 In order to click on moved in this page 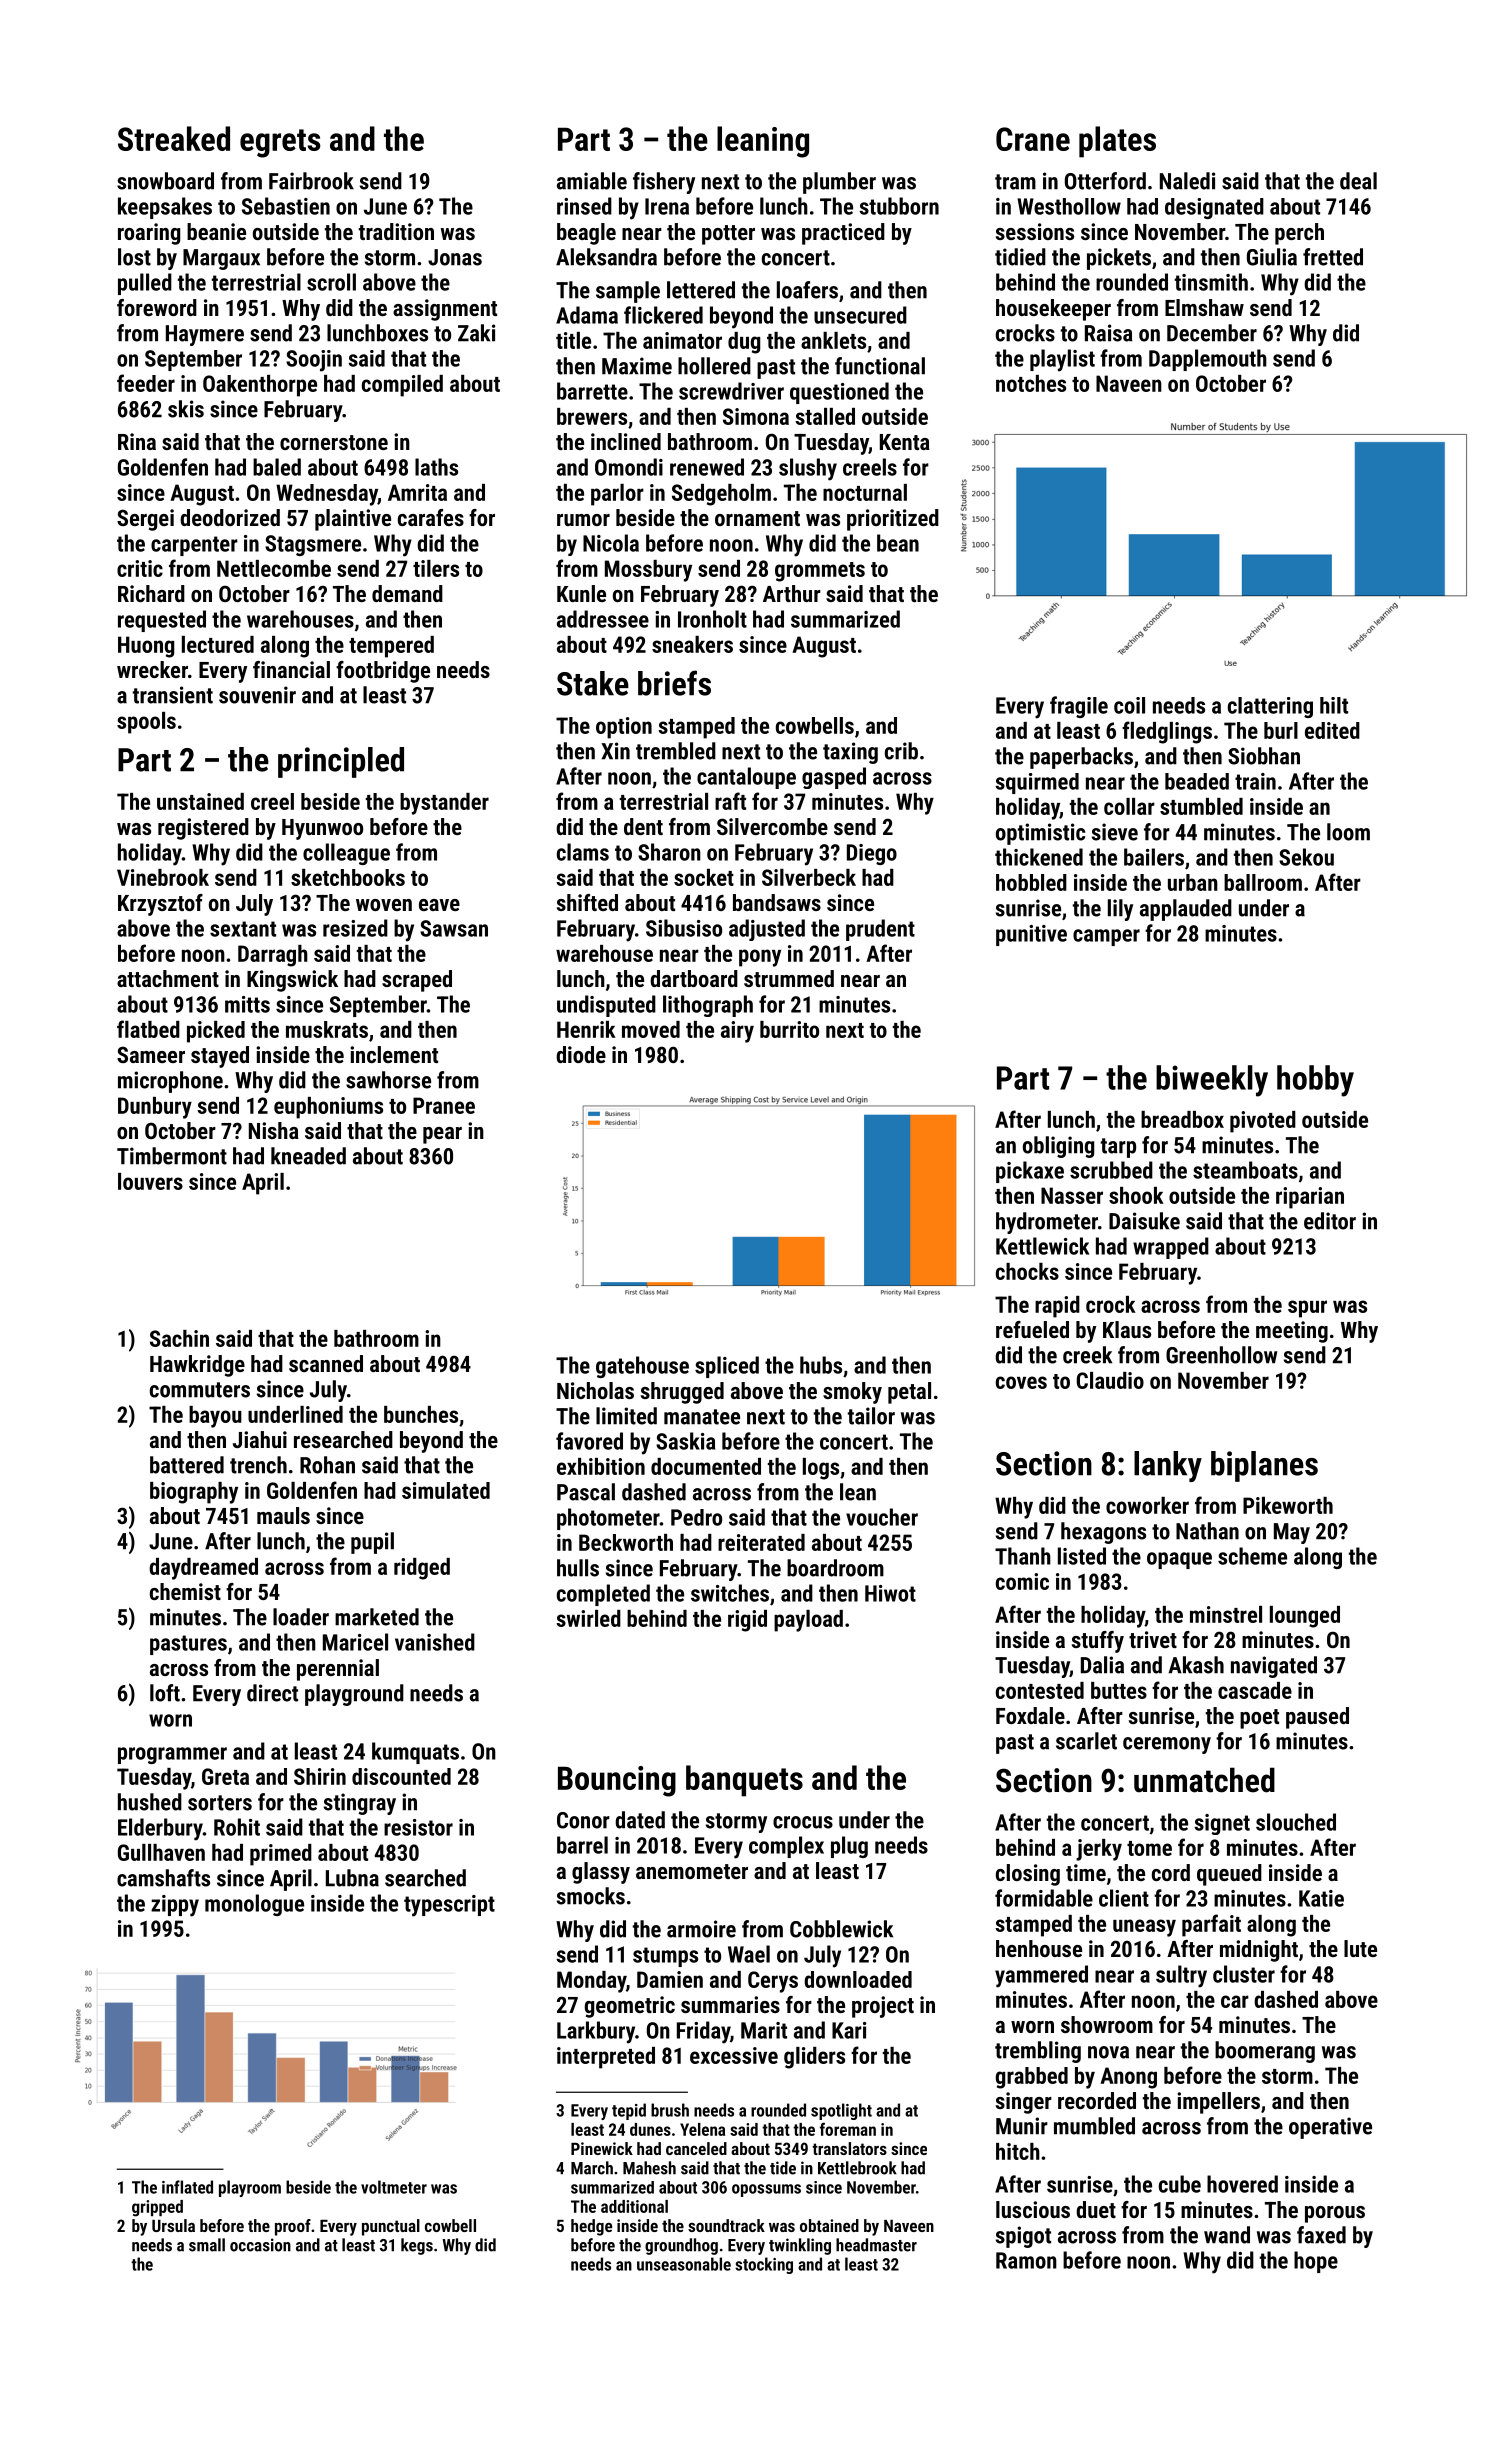, I will do `click(651, 1029)`.
